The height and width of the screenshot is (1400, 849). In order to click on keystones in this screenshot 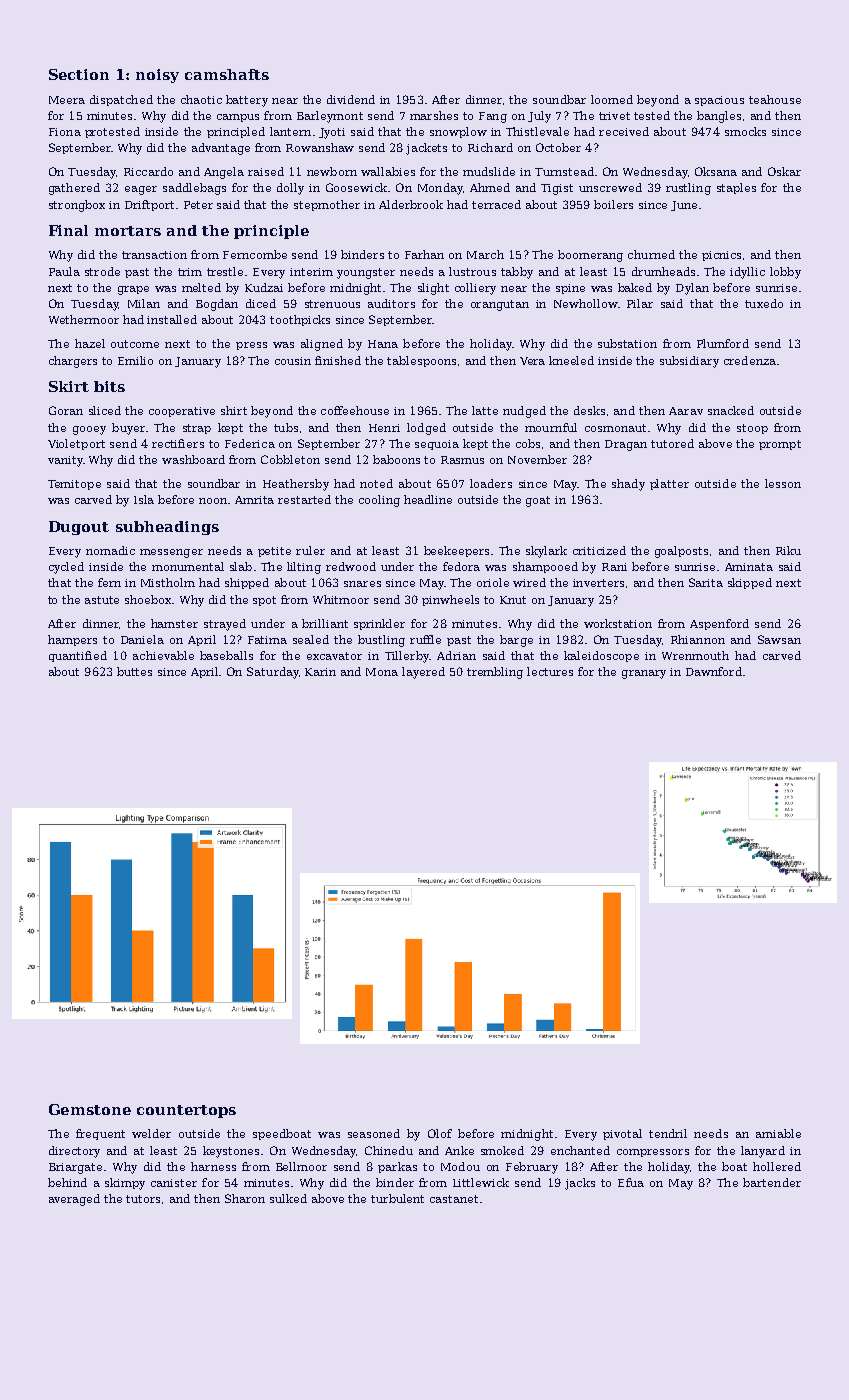, I will do `click(231, 1152)`.
